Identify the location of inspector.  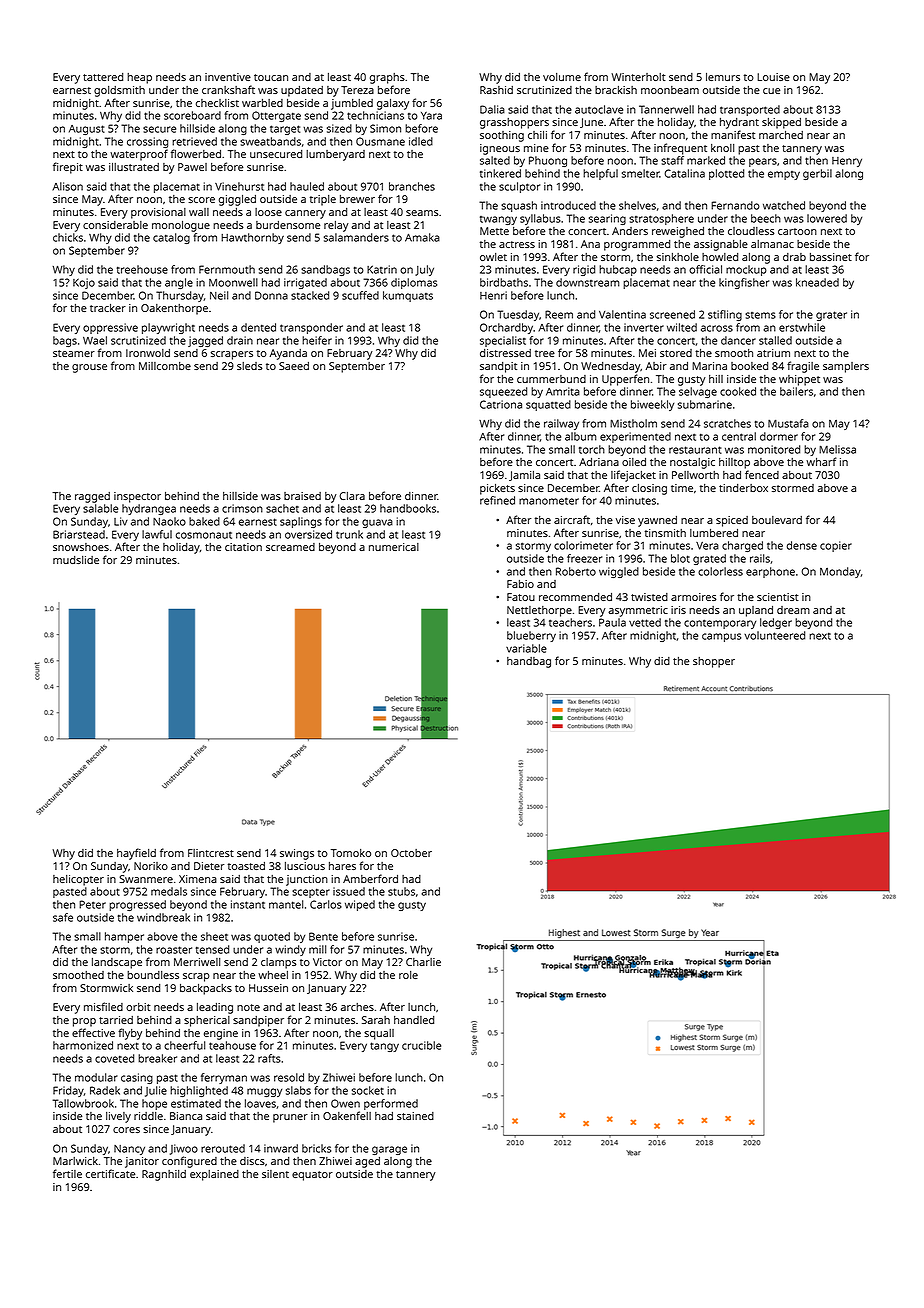
(137, 497).
